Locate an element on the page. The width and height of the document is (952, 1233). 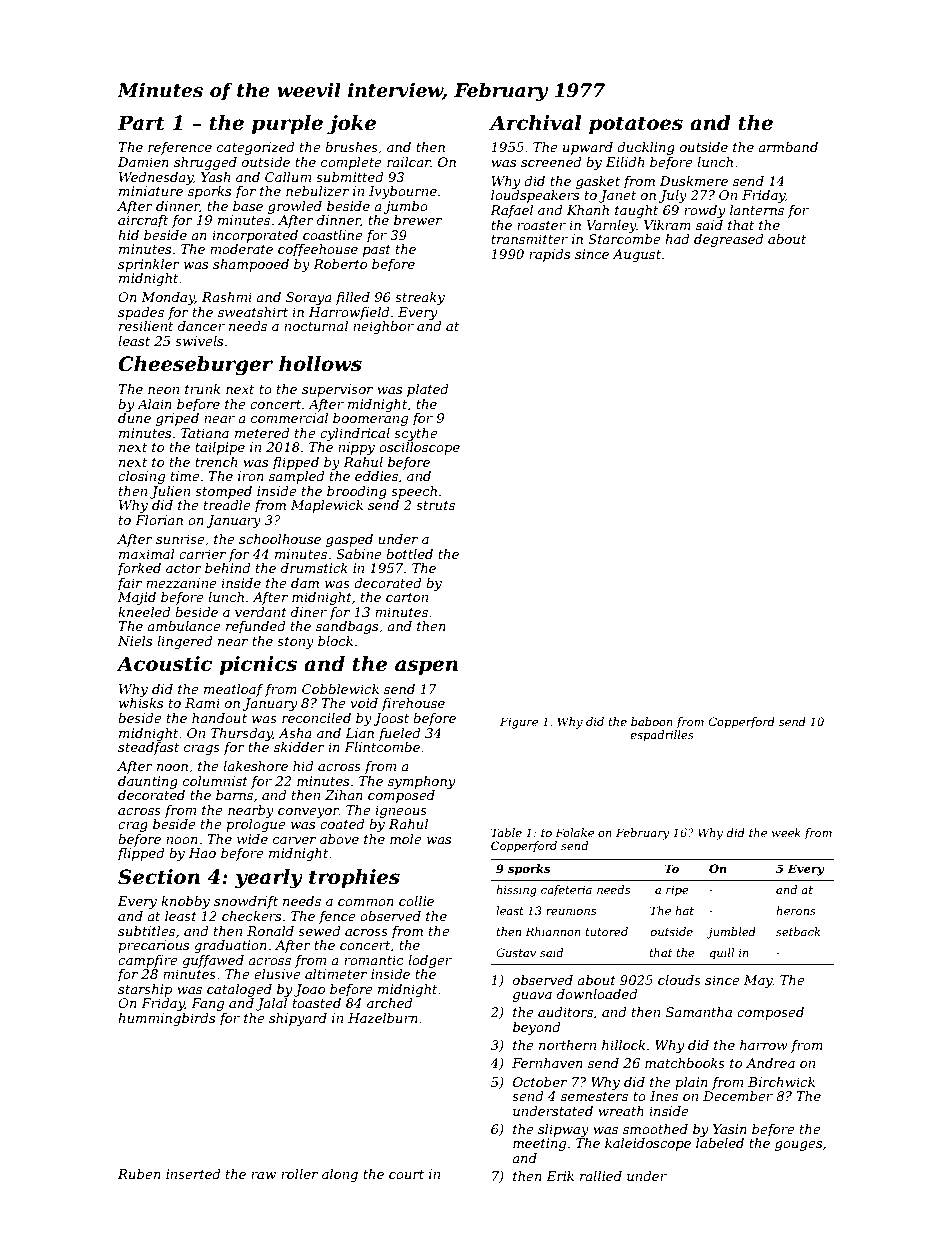
Ronald is located at coordinates (270, 931).
